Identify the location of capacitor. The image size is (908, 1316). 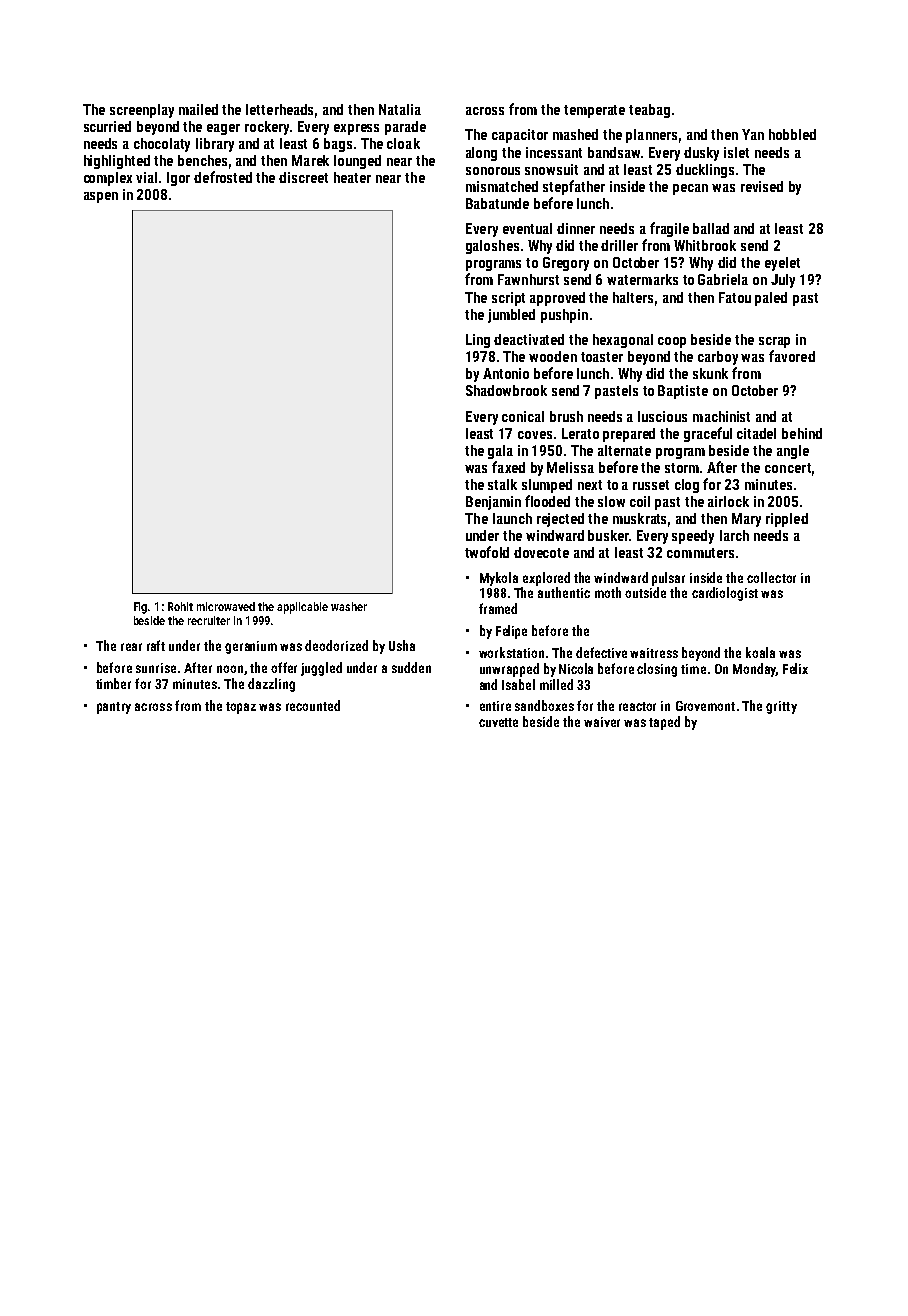
(520, 136).
